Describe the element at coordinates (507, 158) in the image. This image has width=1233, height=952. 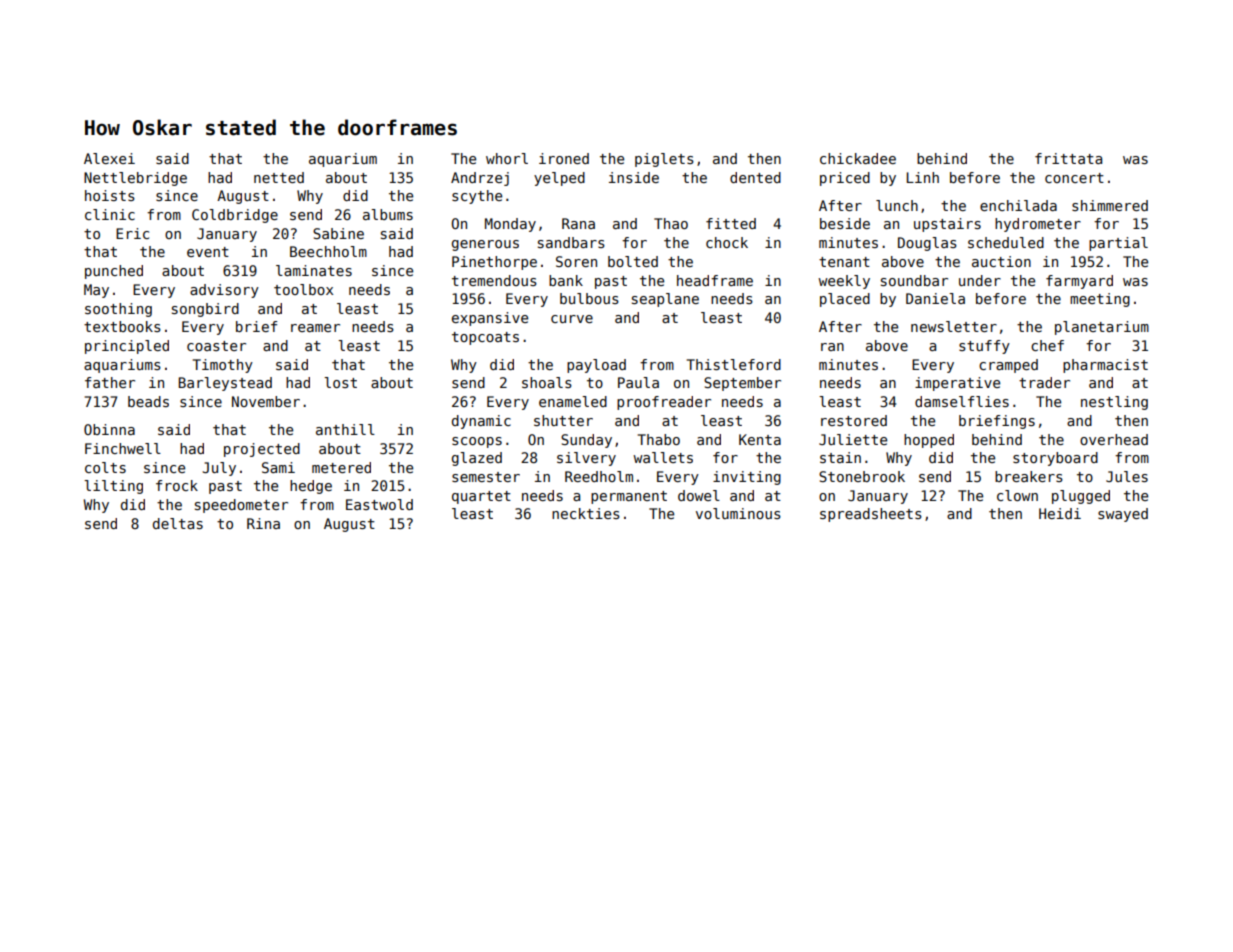
I see `whorl` at that location.
